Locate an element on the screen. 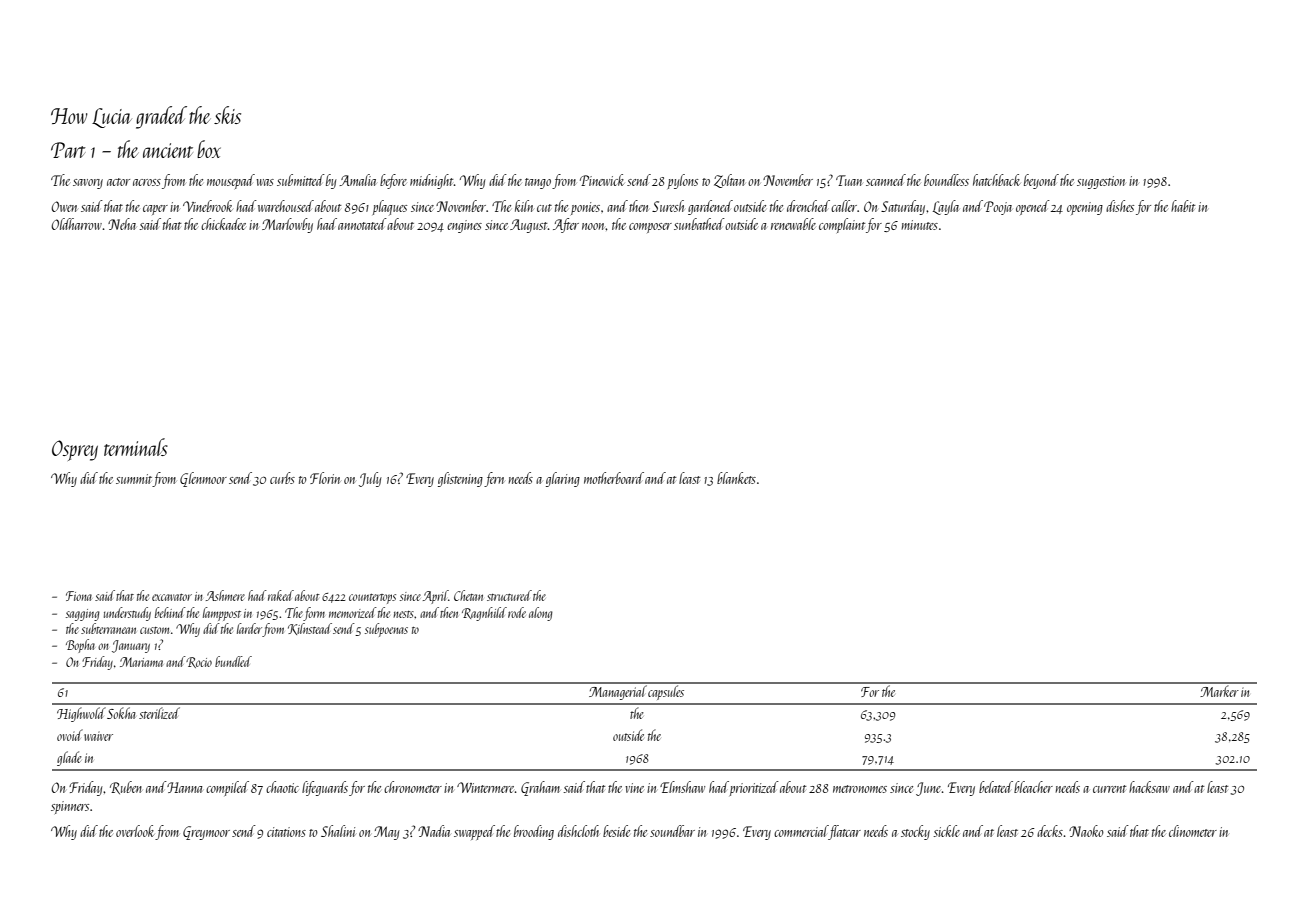 The image size is (1308, 924). renewable is located at coordinates (793, 224).
